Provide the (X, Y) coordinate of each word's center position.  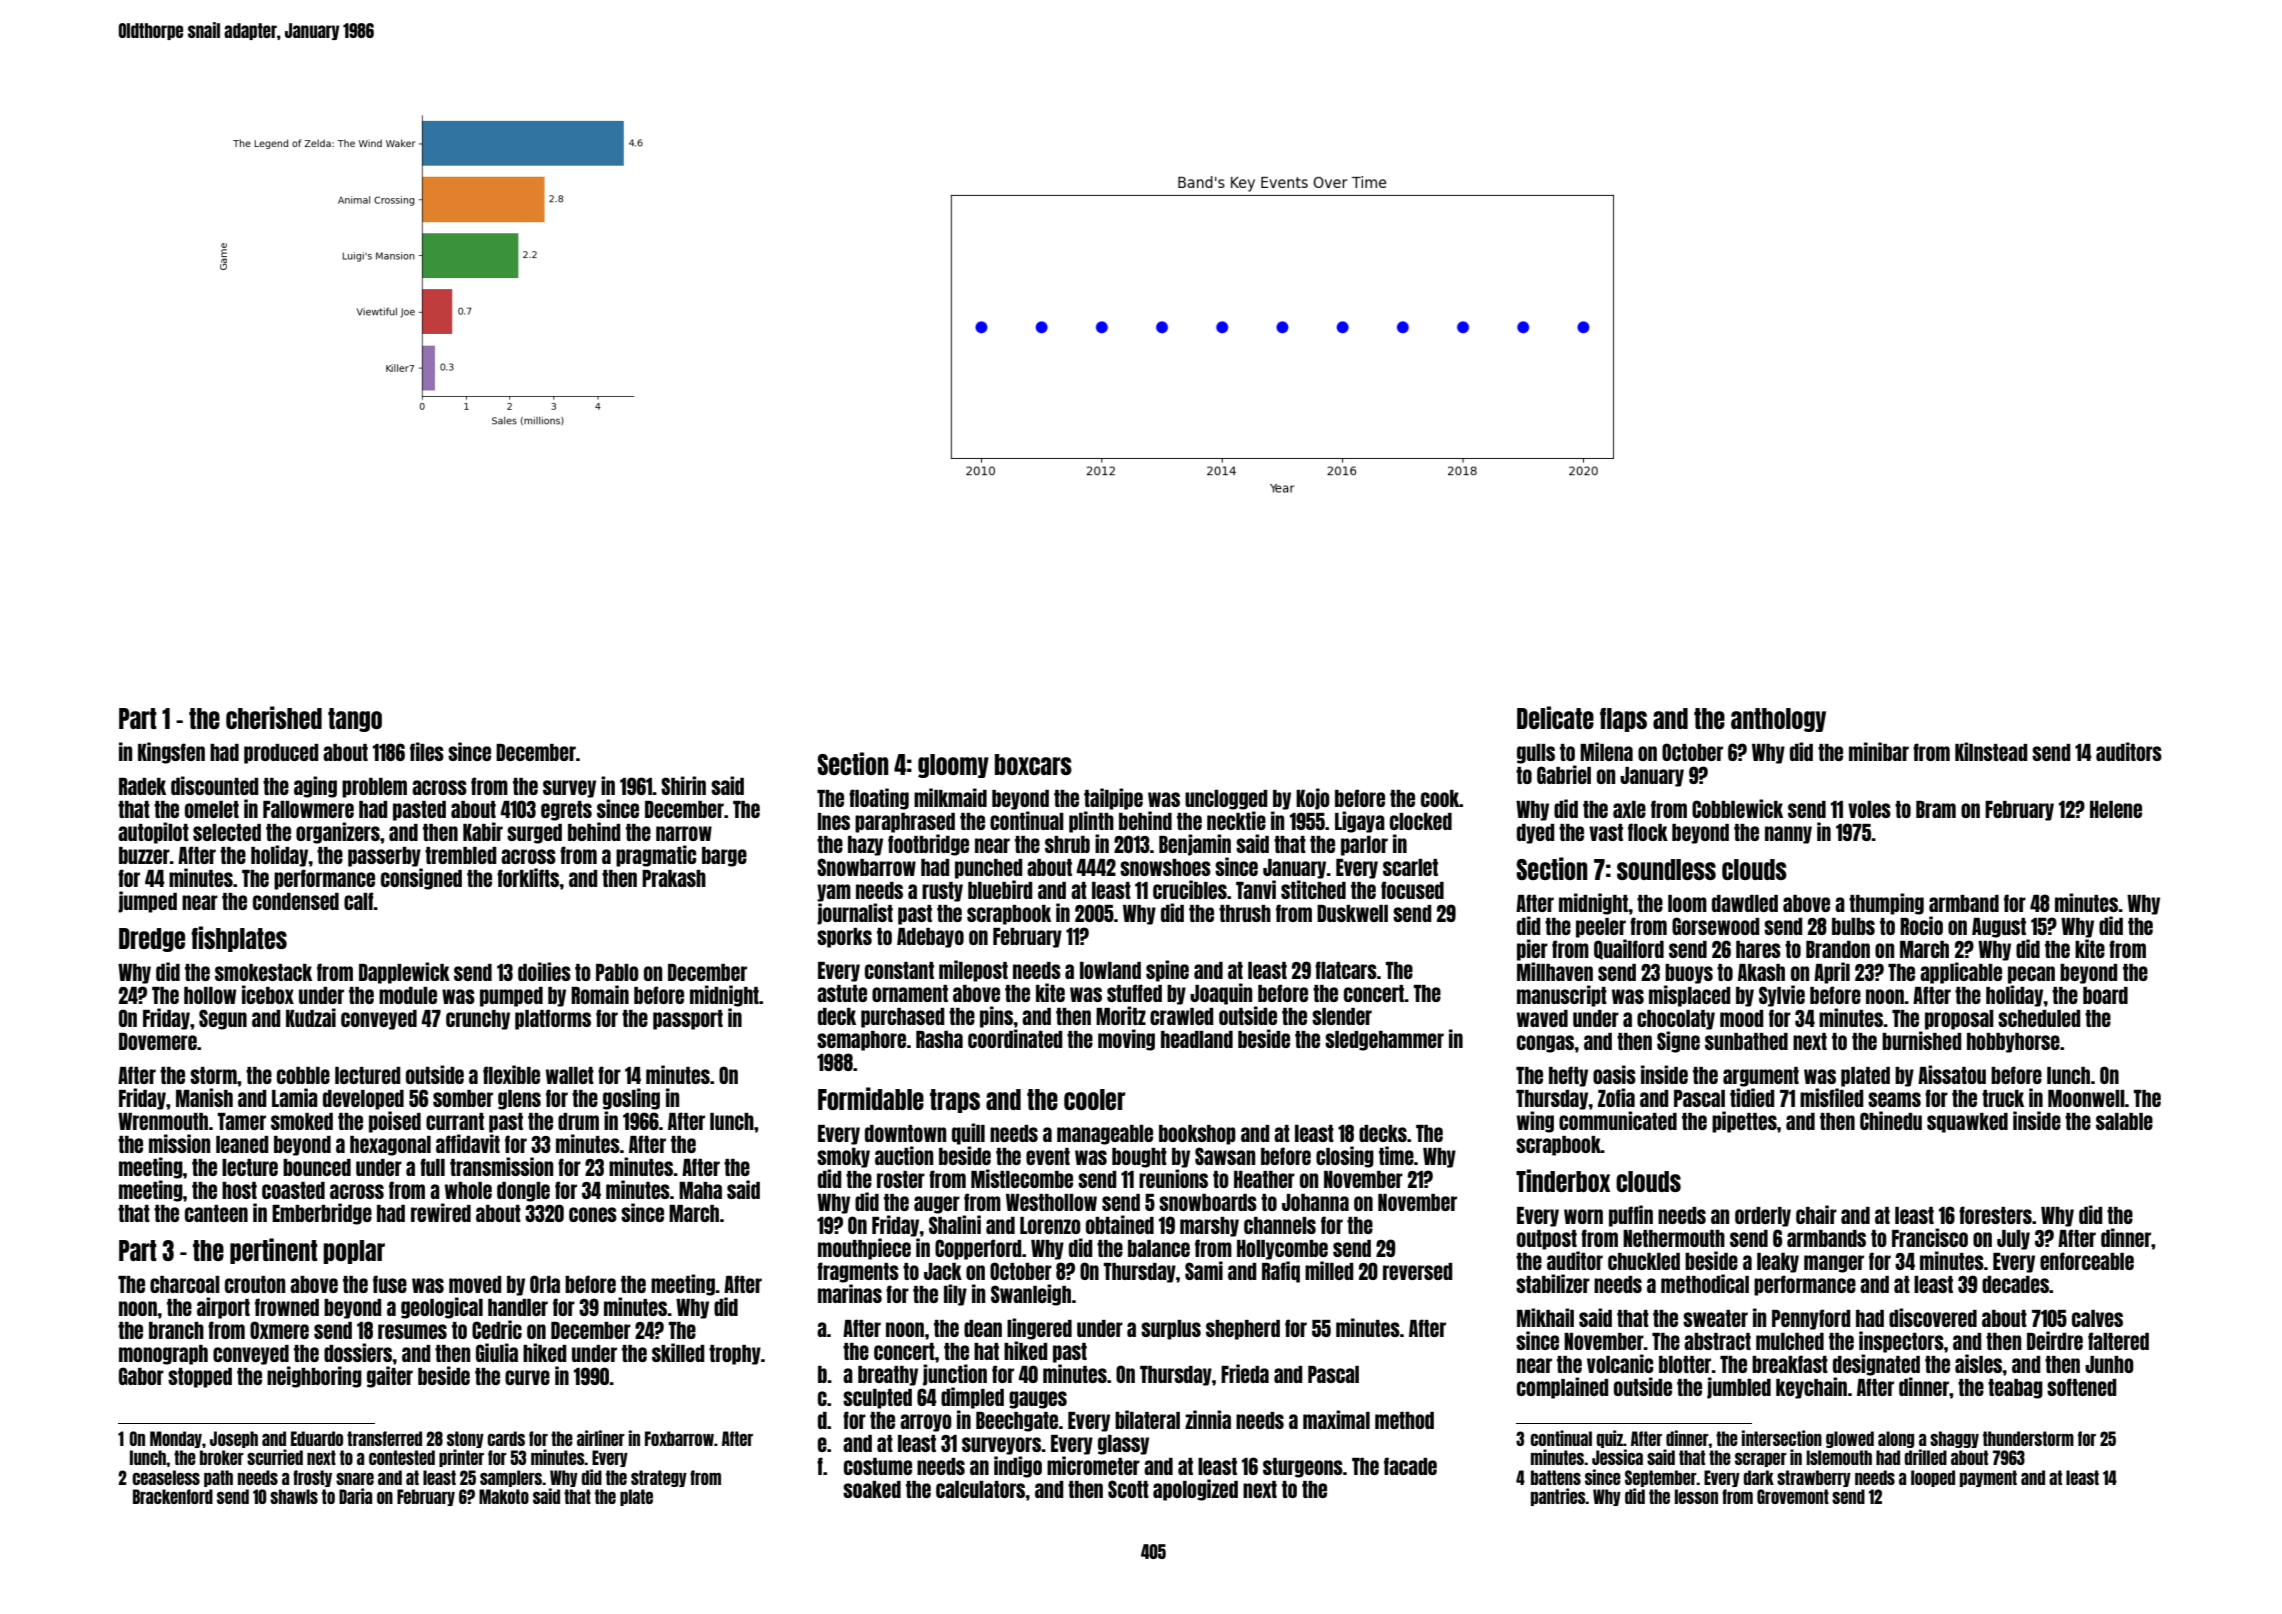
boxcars (1033, 764)
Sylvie (1782, 996)
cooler (1094, 1099)
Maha (700, 1190)
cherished (274, 717)
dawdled (1745, 903)
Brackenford (173, 1496)
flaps (1623, 720)
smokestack (263, 972)
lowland (1110, 970)
